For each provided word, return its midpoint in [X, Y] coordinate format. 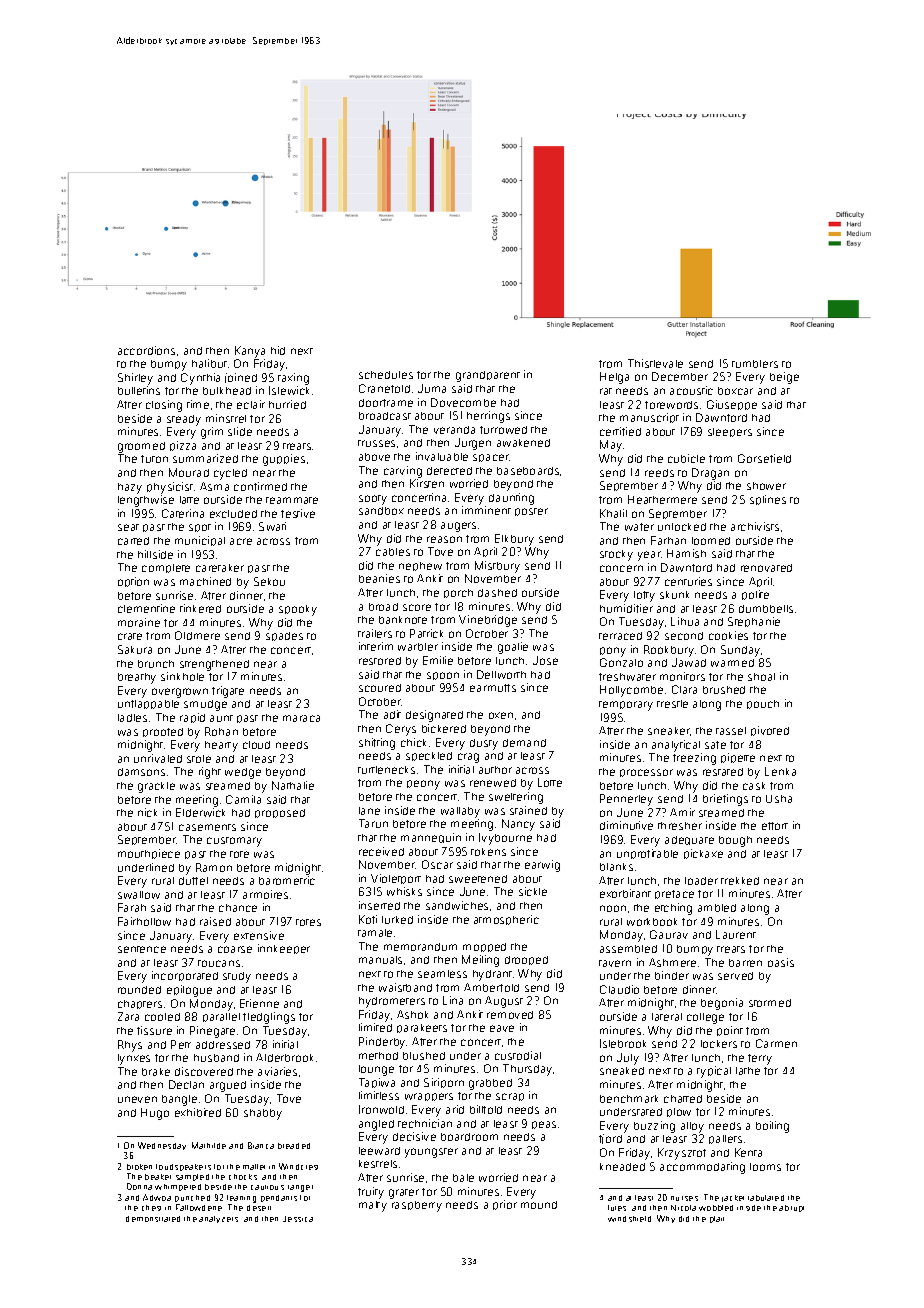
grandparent [488, 376]
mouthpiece [149, 854]
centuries [688, 581]
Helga [614, 378]
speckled [429, 756]
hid [278, 350]
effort [775, 826]
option [133, 582]
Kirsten [427, 483]
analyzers [218, 1219]
